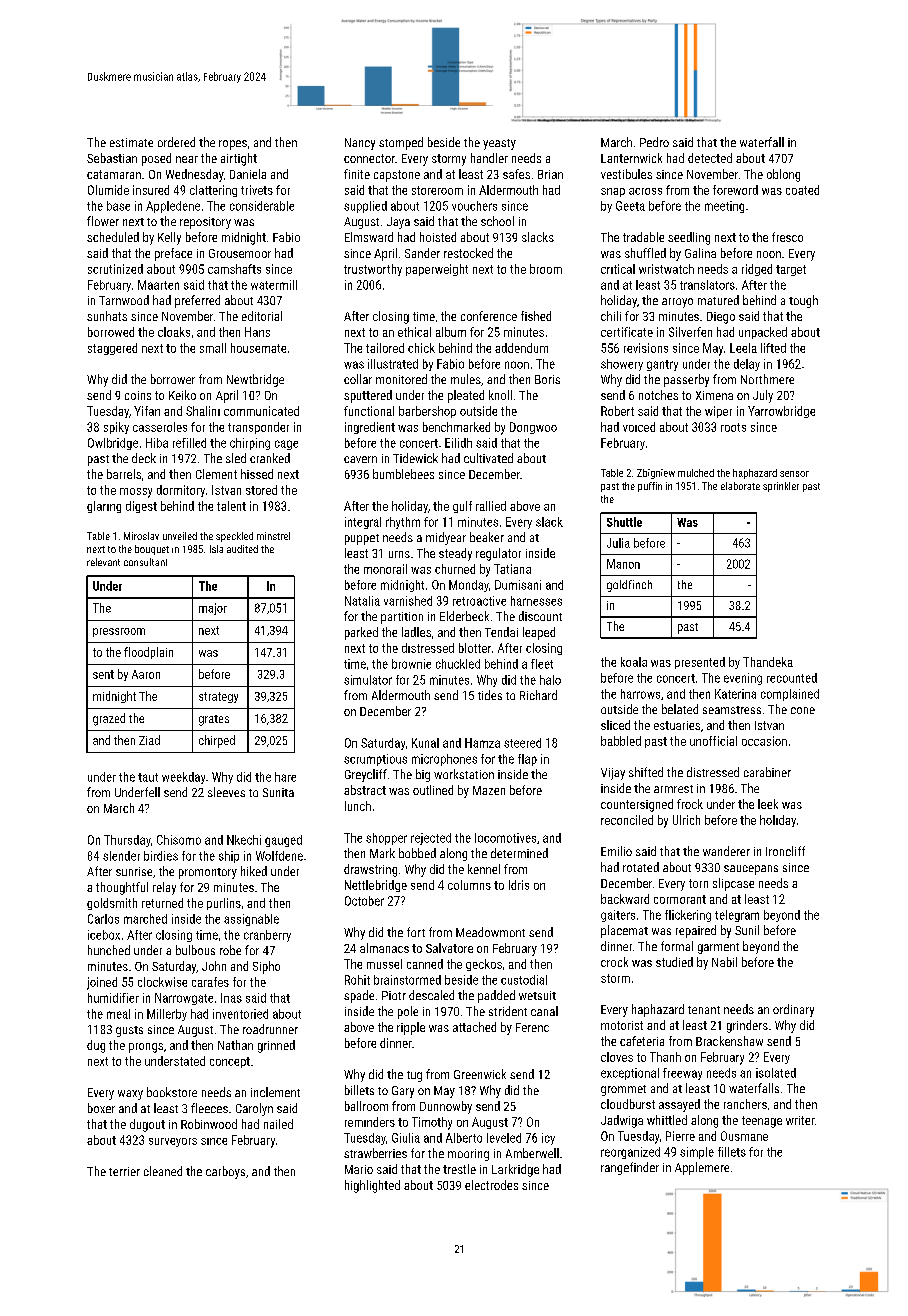 The height and width of the page is (1316, 908). What do you see at coordinates (519, 885) in the page?
I see `Idris` at bounding box center [519, 885].
